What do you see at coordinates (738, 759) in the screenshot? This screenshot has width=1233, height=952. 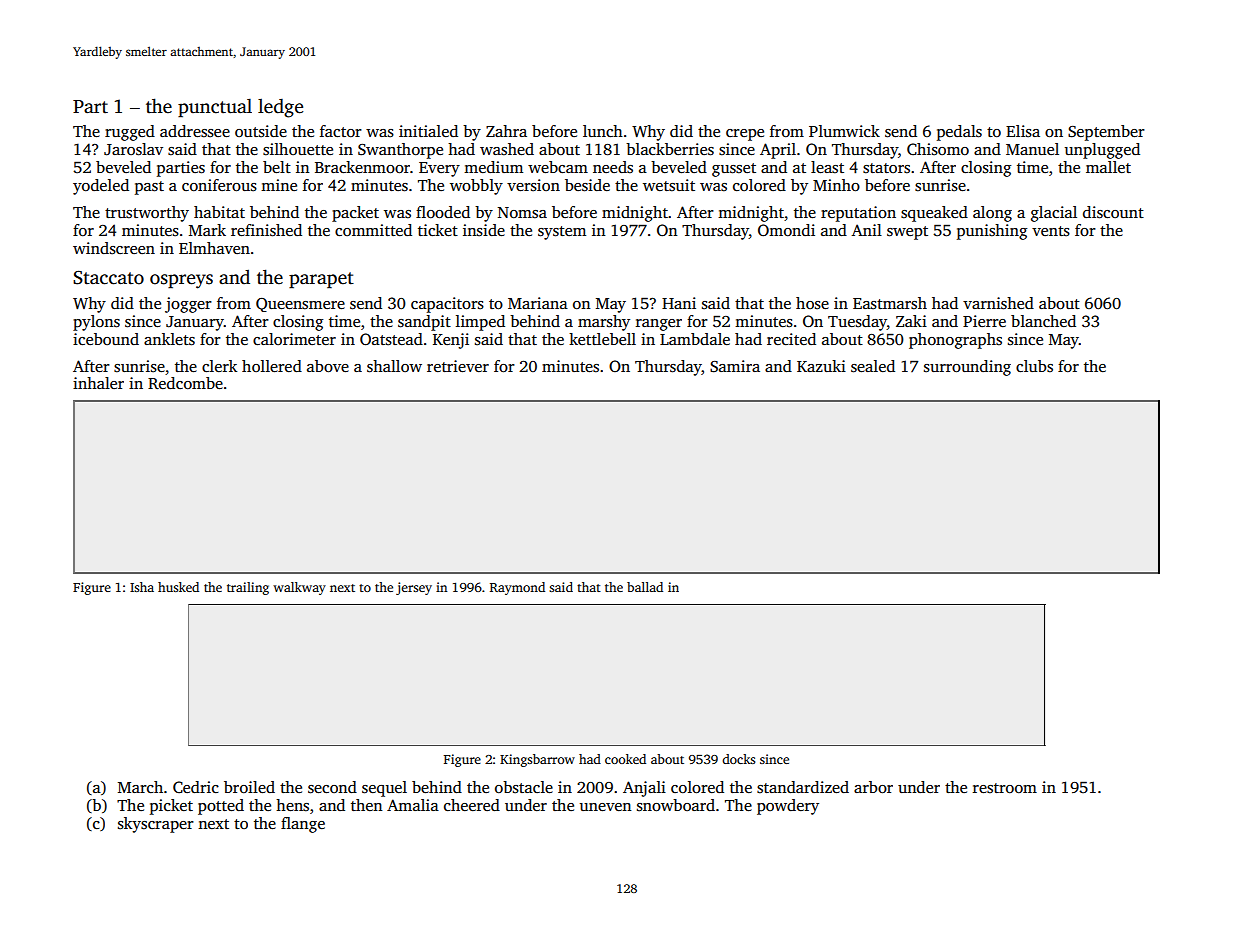 I see `docks` at bounding box center [738, 759].
